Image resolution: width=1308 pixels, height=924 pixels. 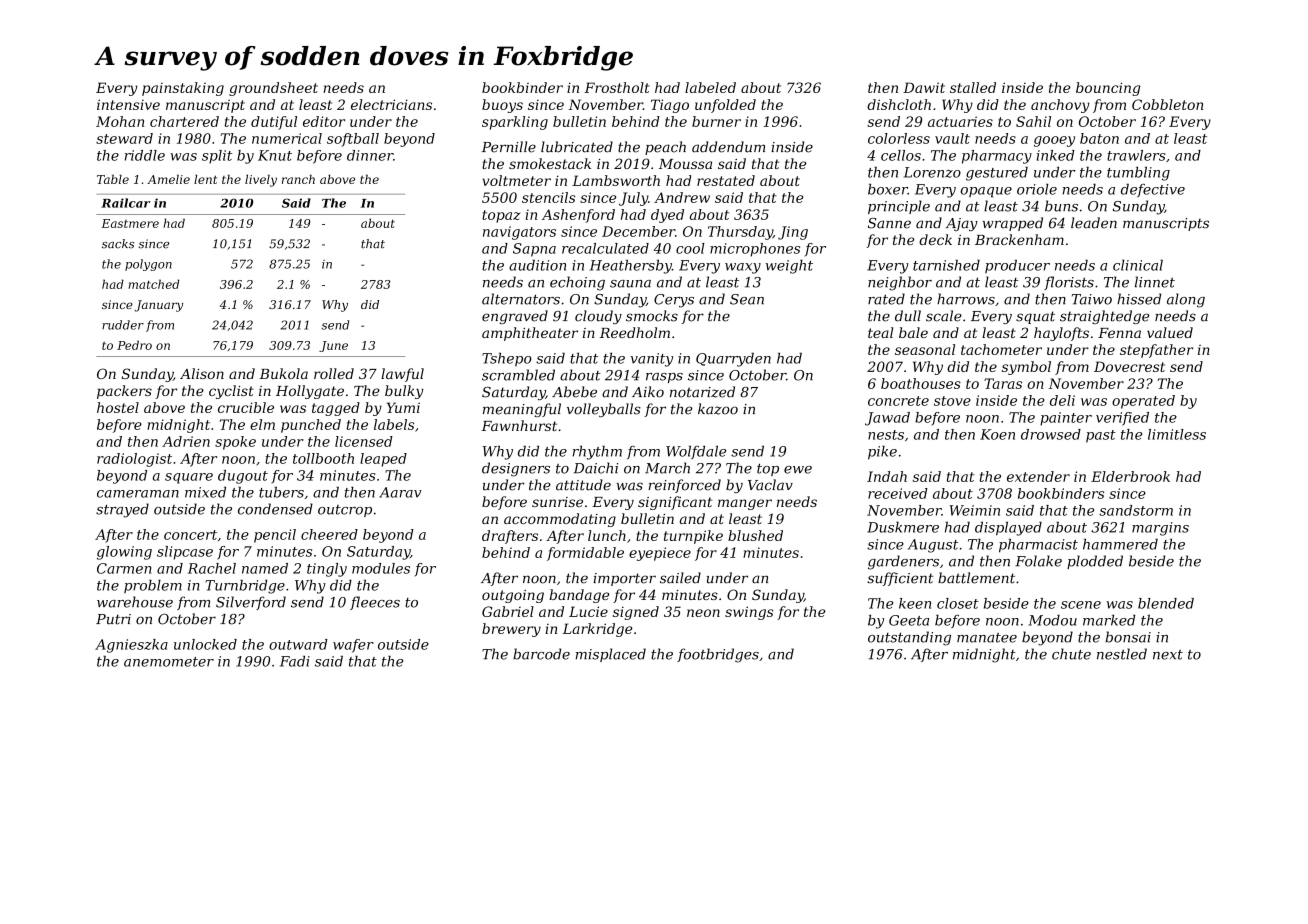 I want to click on stalled, so click(x=973, y=87).
